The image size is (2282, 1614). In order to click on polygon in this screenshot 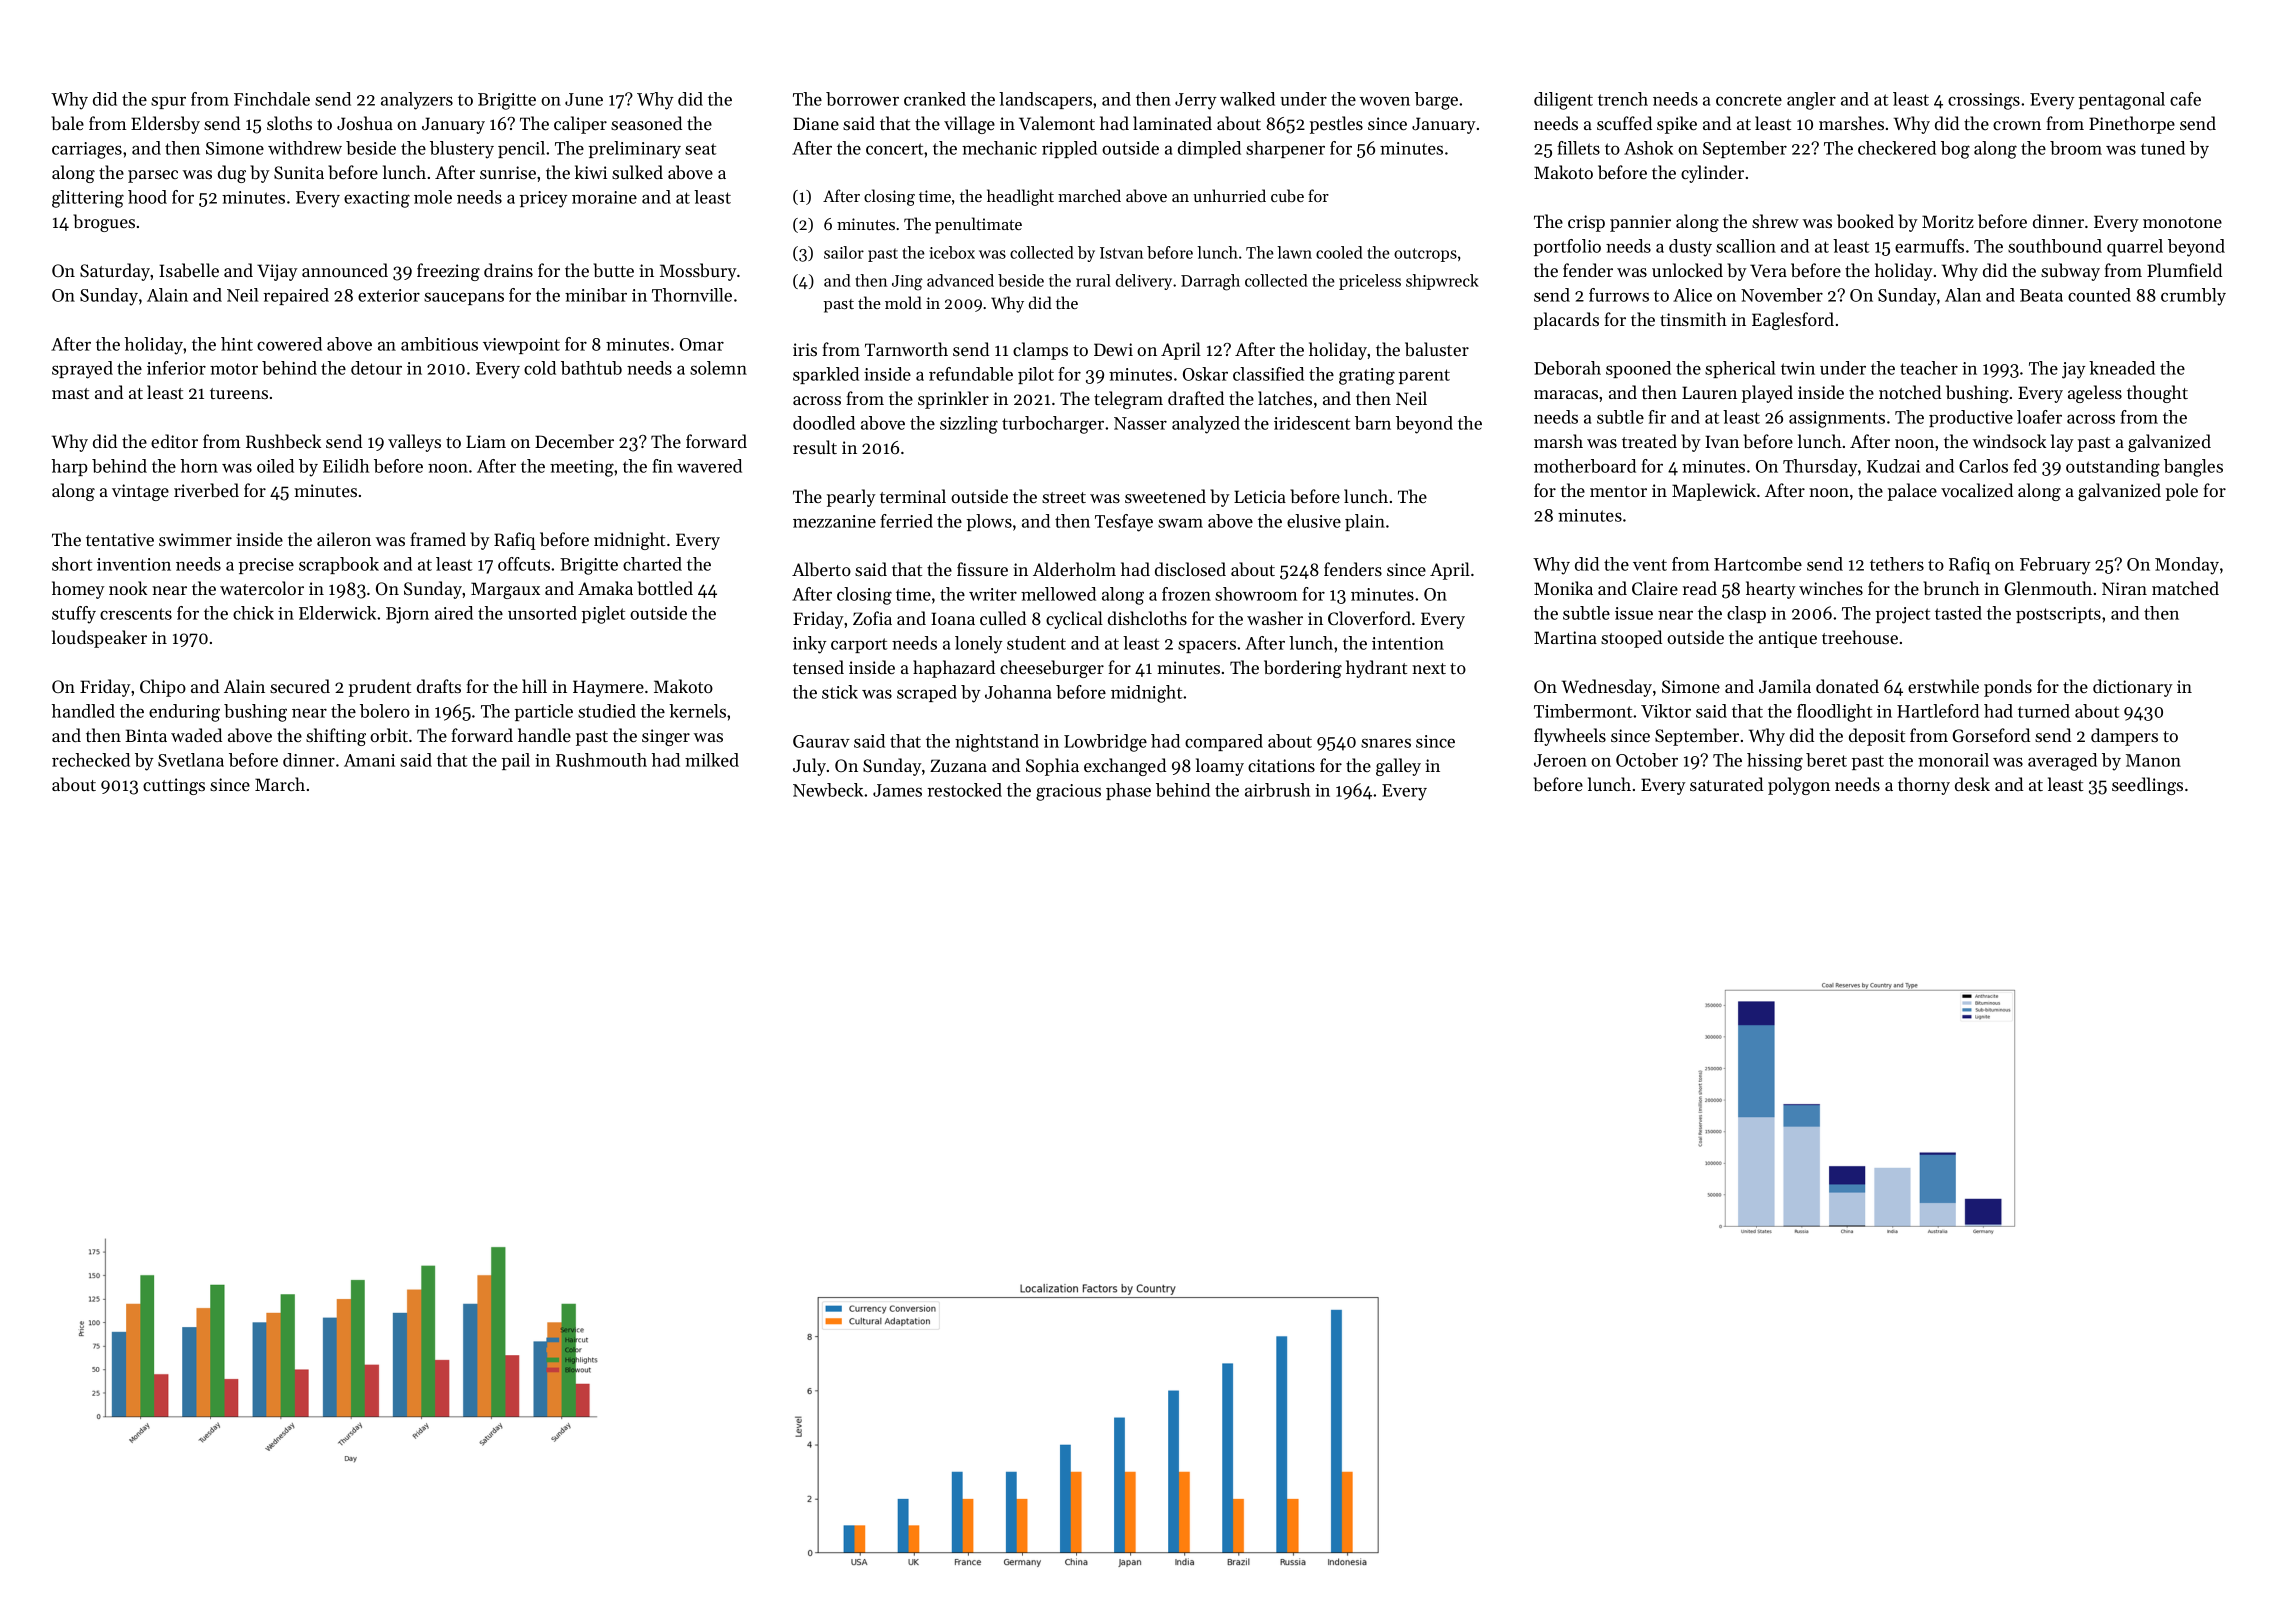, I will do `click(1799, 786)`.
